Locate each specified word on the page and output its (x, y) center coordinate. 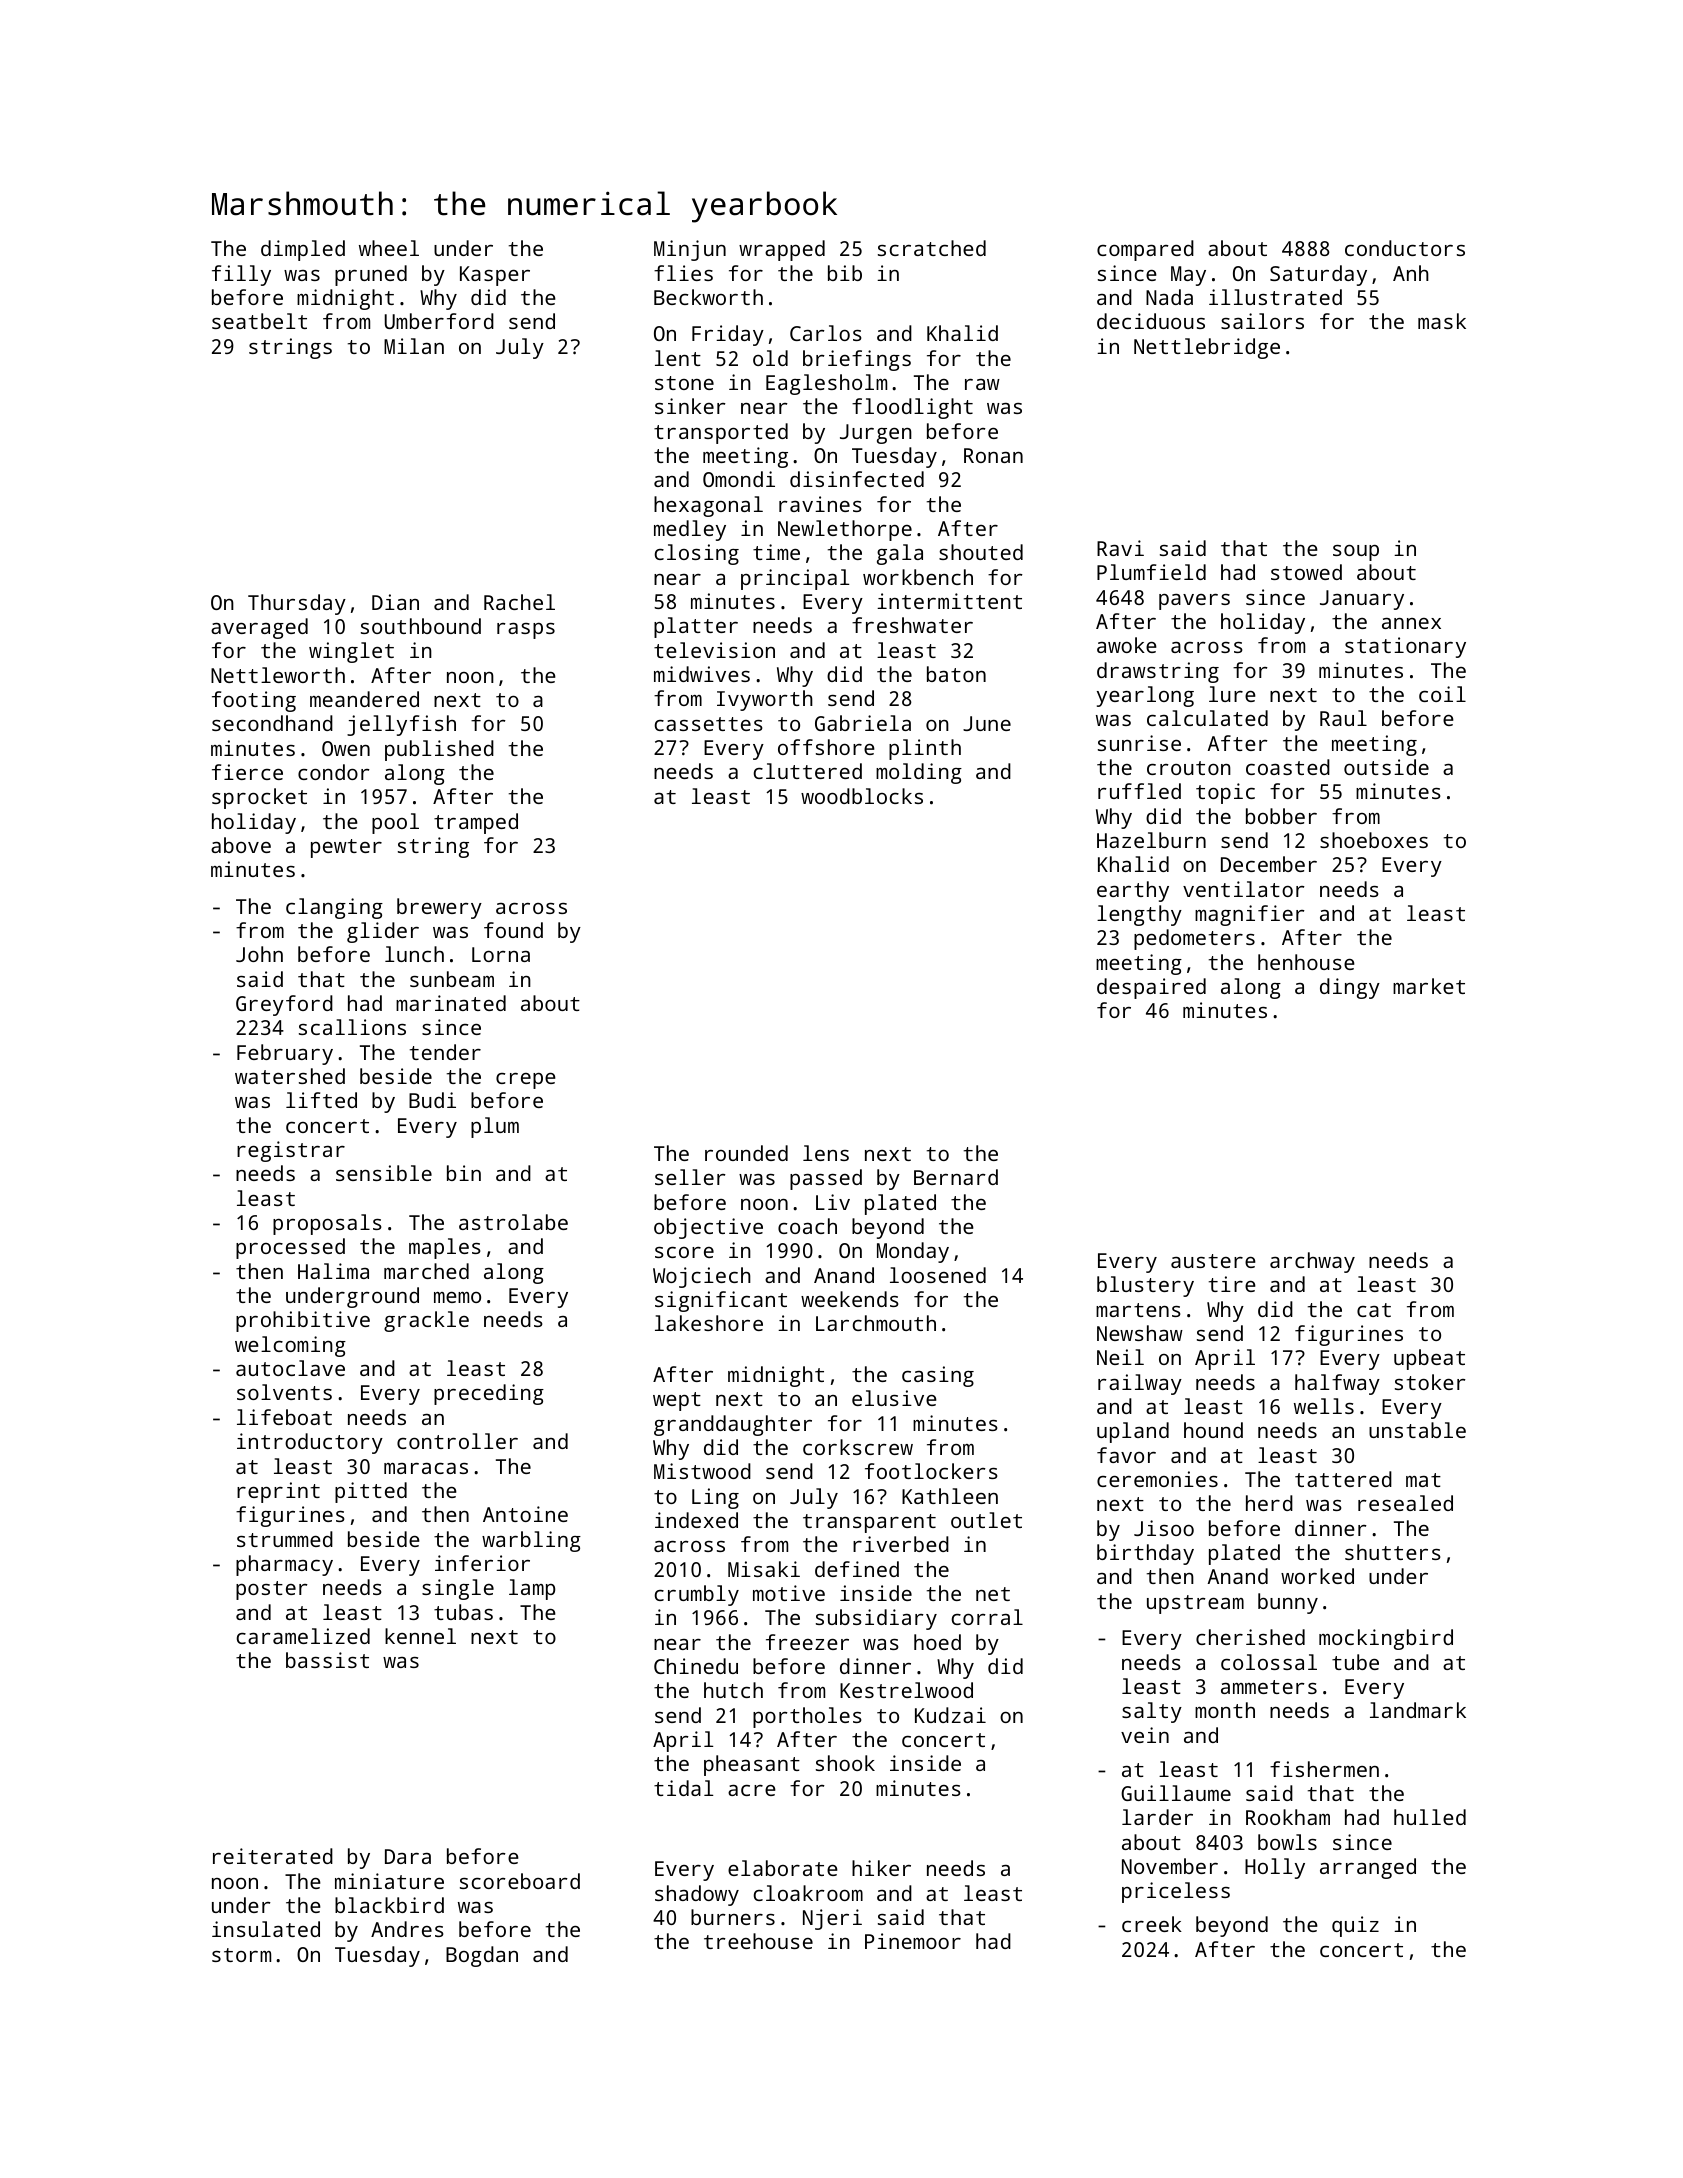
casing (938, 1376)
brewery (439, 908)
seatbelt (259, 321)
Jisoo (1164, 1528)
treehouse (758, 1941)
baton (956, 674)
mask (1442, 321)
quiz (1355, 1926)
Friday (728, 335)
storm (241, 1955)
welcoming (290, 1346)
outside (1386, 767)
